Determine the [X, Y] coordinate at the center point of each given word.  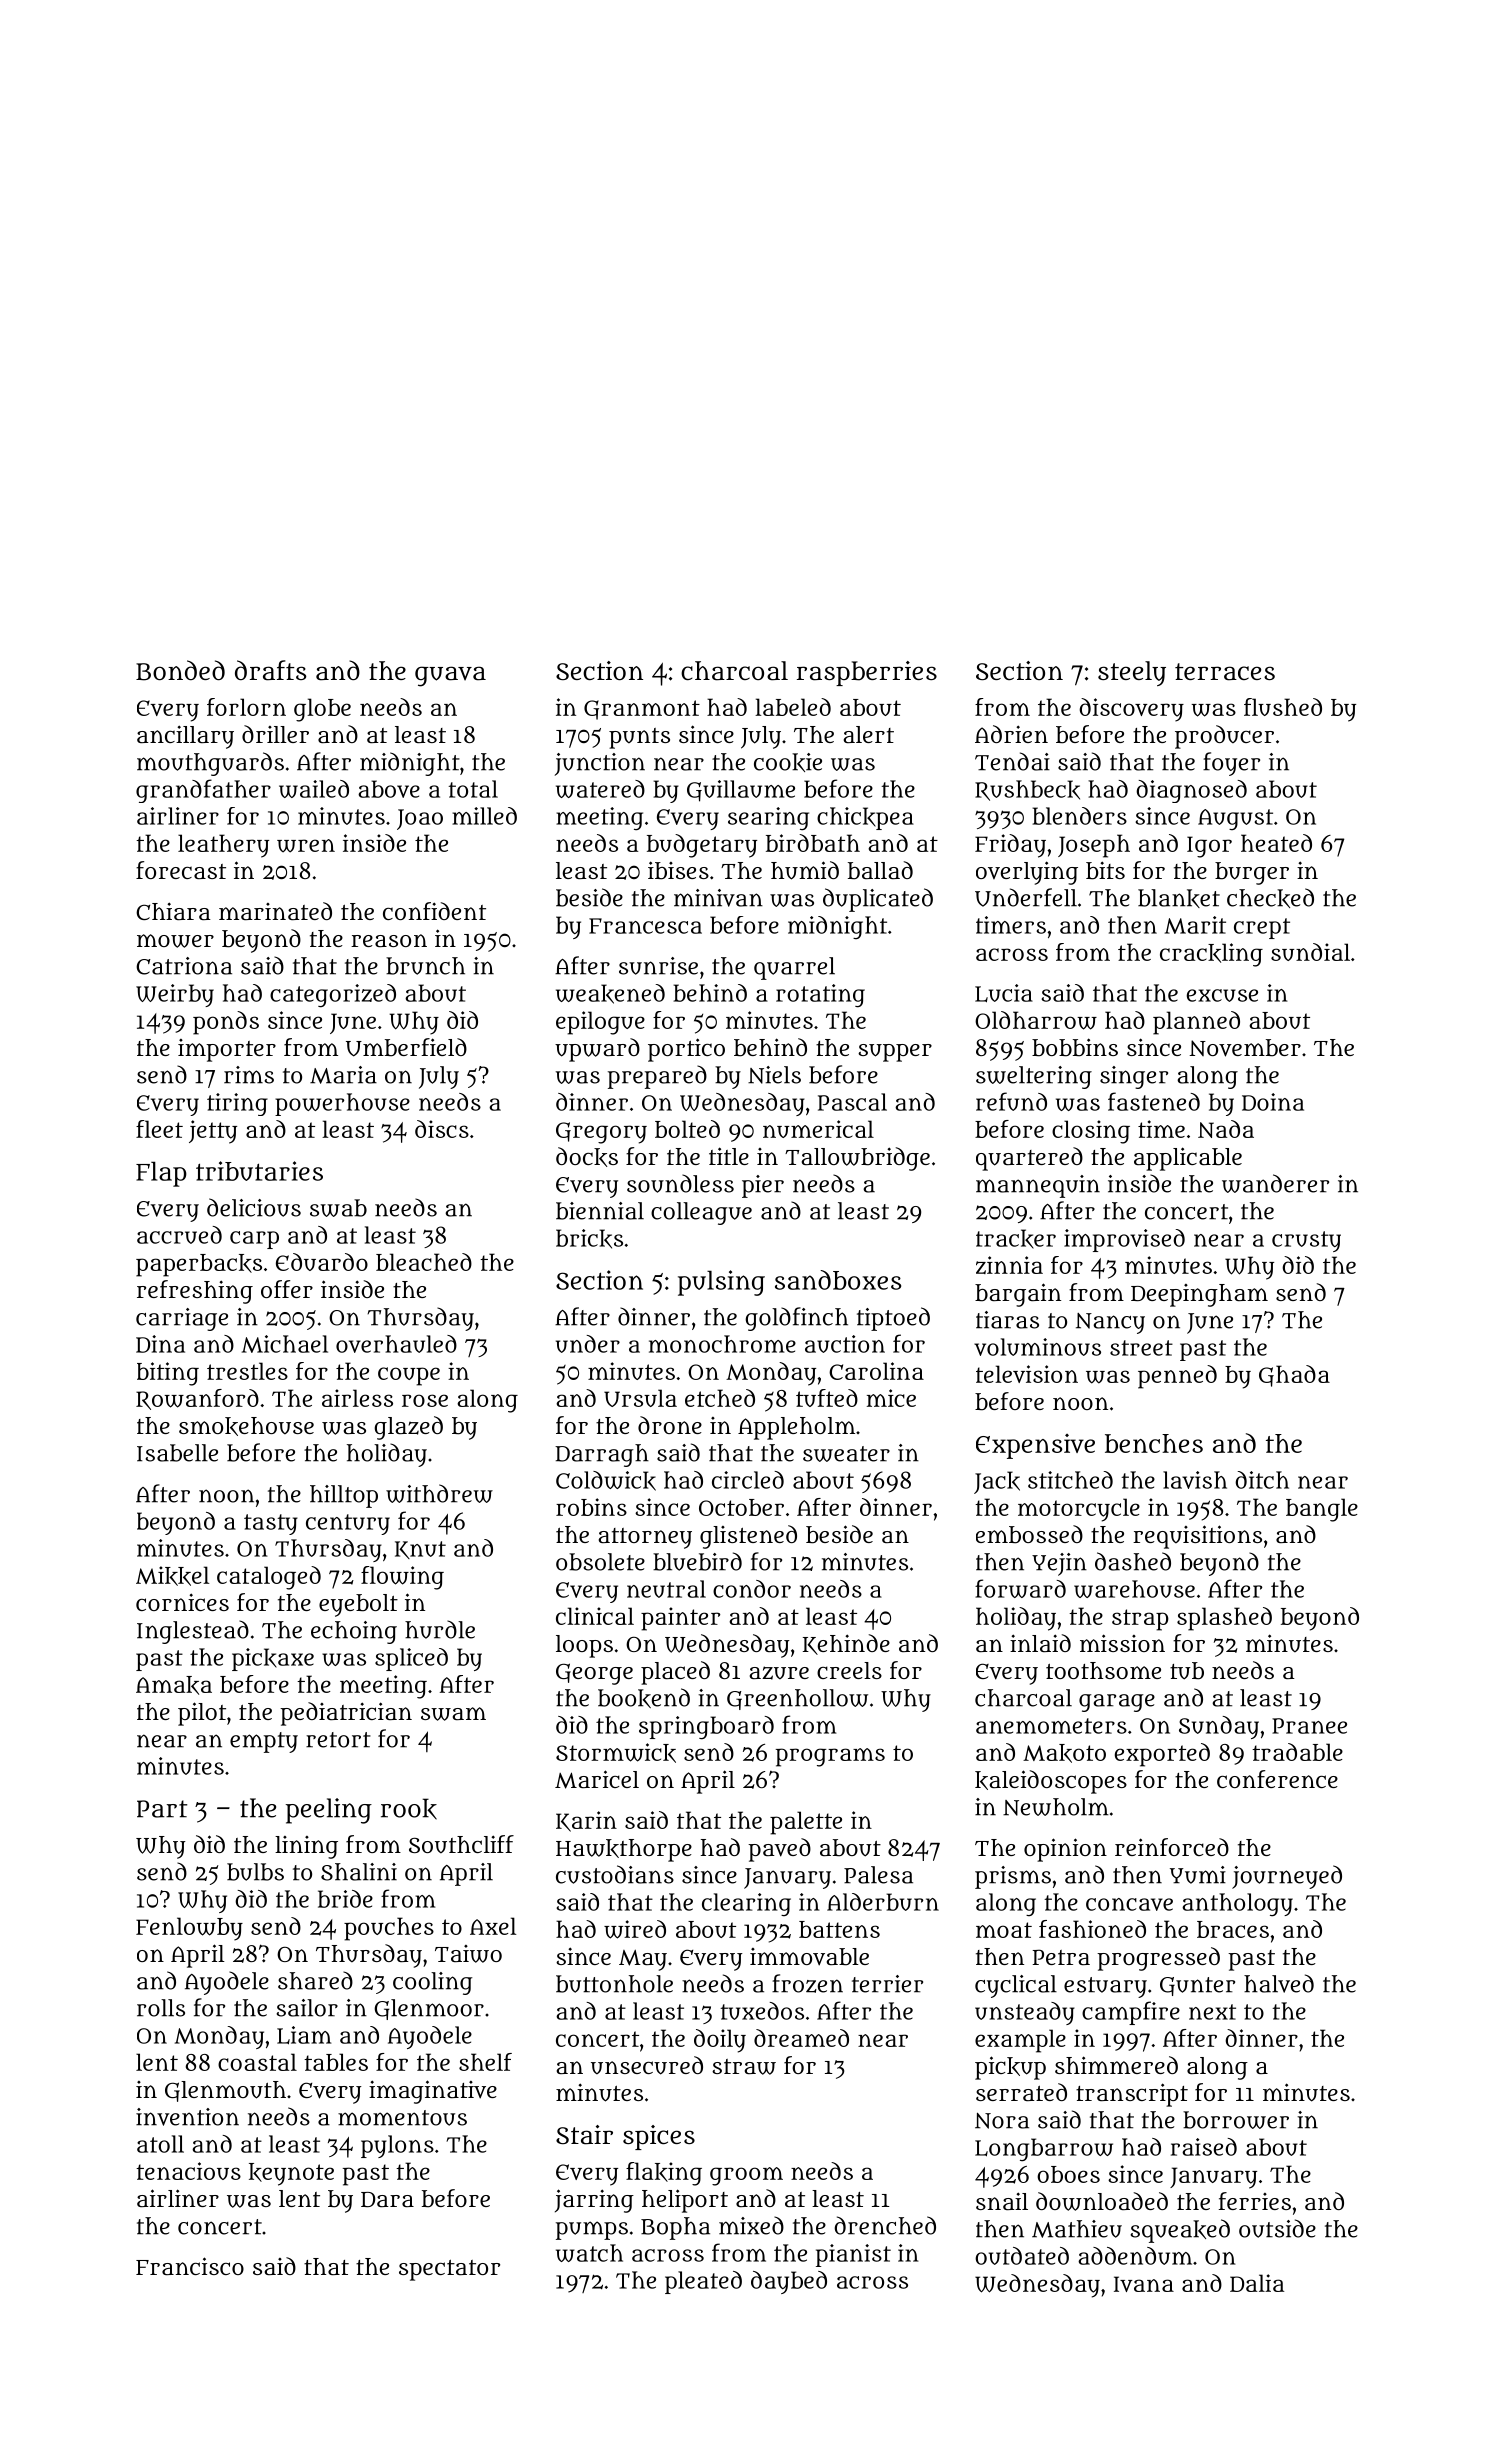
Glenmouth [225, 2091]
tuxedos [762, 2011]
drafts [270, 670]
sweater [846, 1454]
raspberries [867, 673]
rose [425, 1400]
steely [1132, 673]
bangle [1322, 1510]
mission [1122, 1643]
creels [849, 1670]
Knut [420, 1550]
